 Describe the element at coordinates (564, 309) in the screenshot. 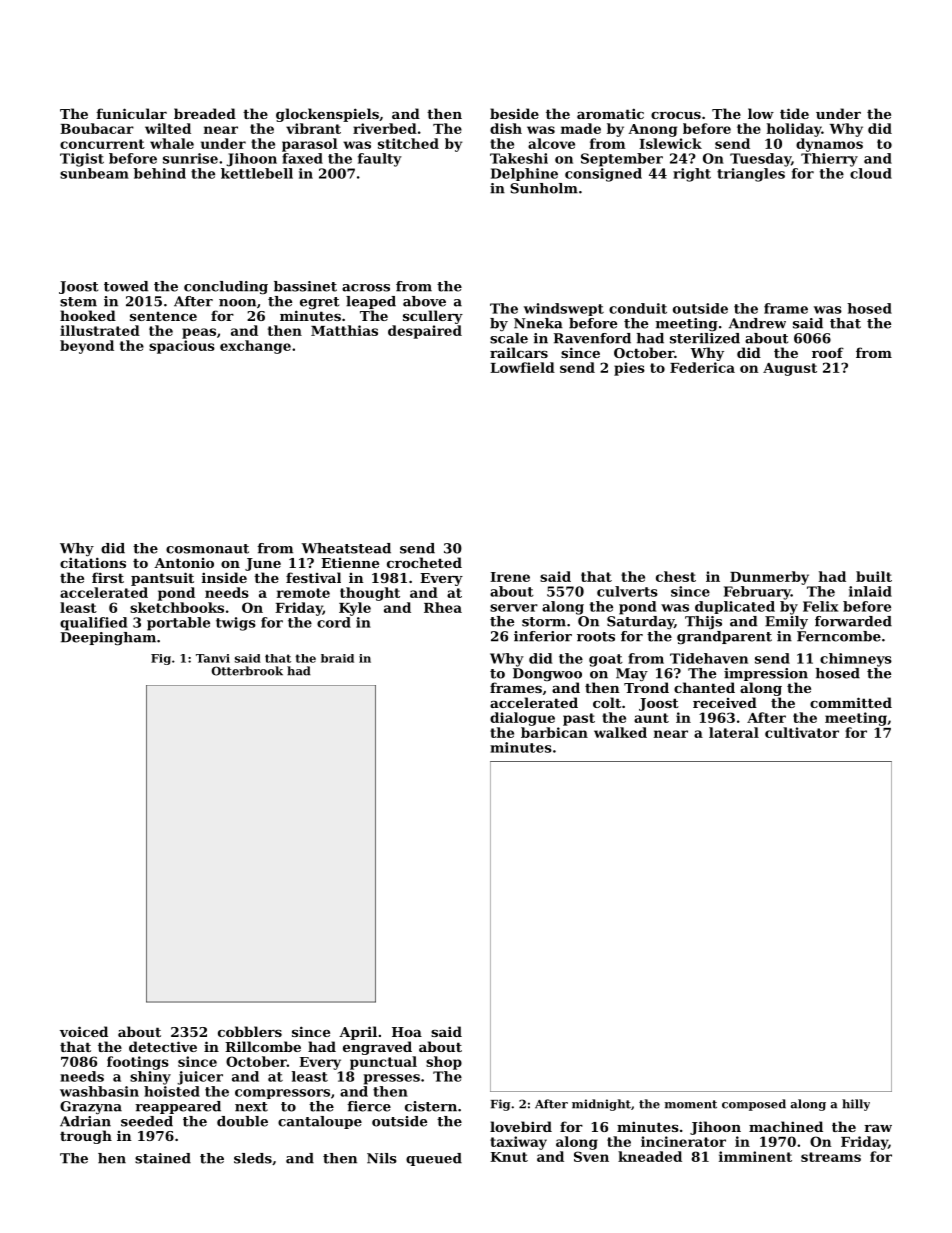

I see `windswept` at that location.
